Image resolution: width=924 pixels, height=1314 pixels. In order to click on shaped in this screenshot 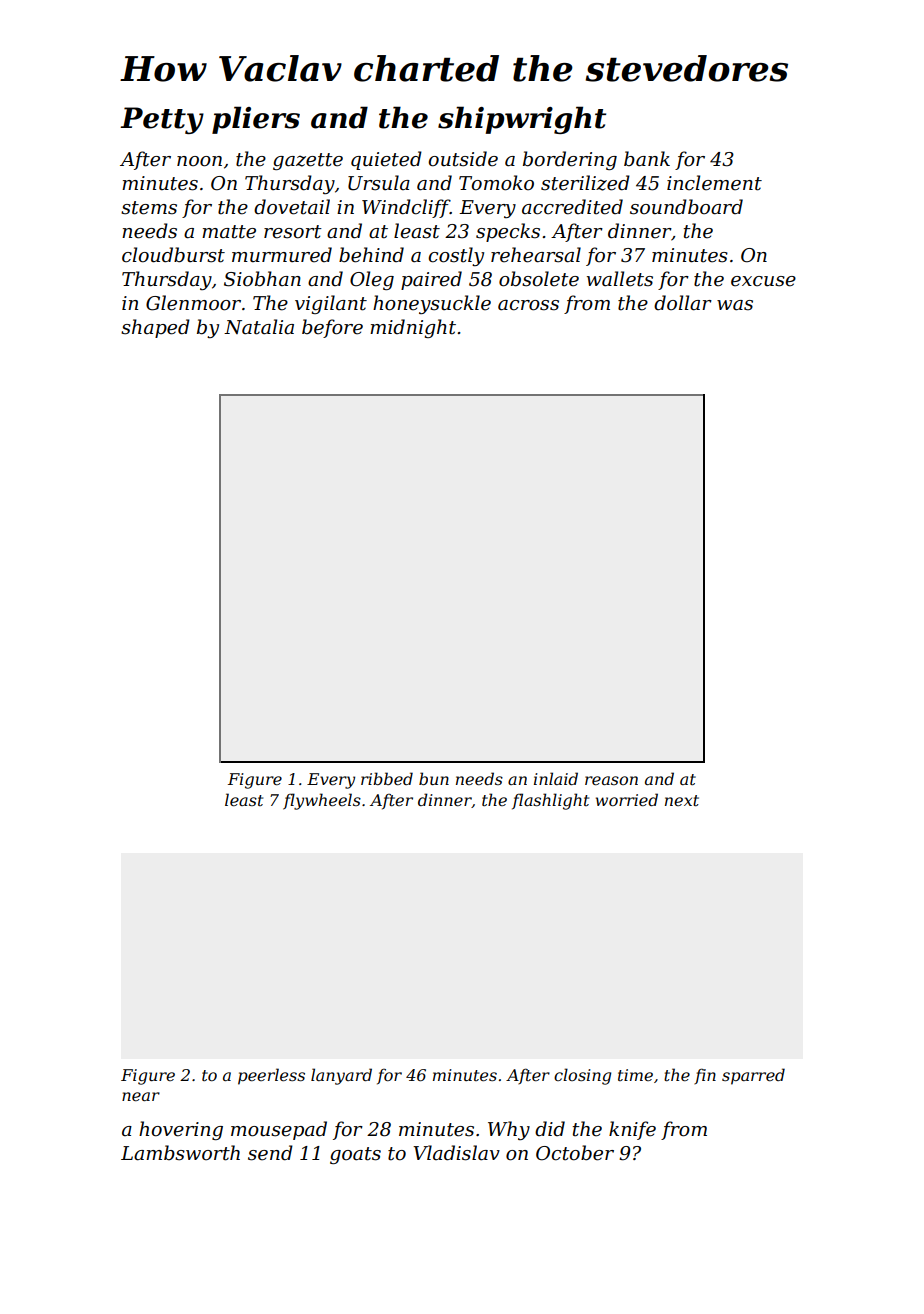, I will do `click(155, 328)`.
